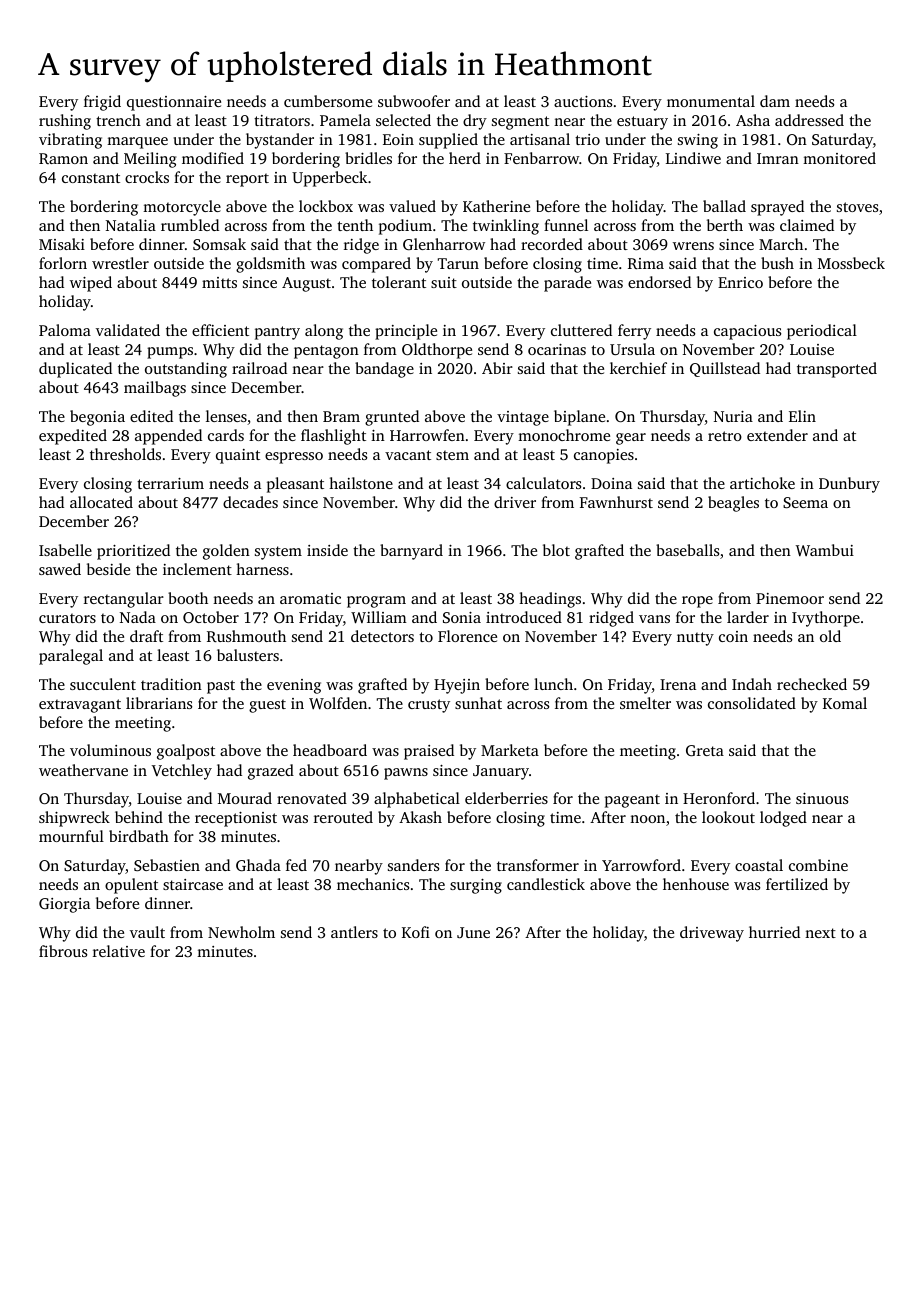 This page has width=924, height=1308. What do you see at coordinates (711, 101) in the page?
I see `monumental` at bounding box center [711, 101].
